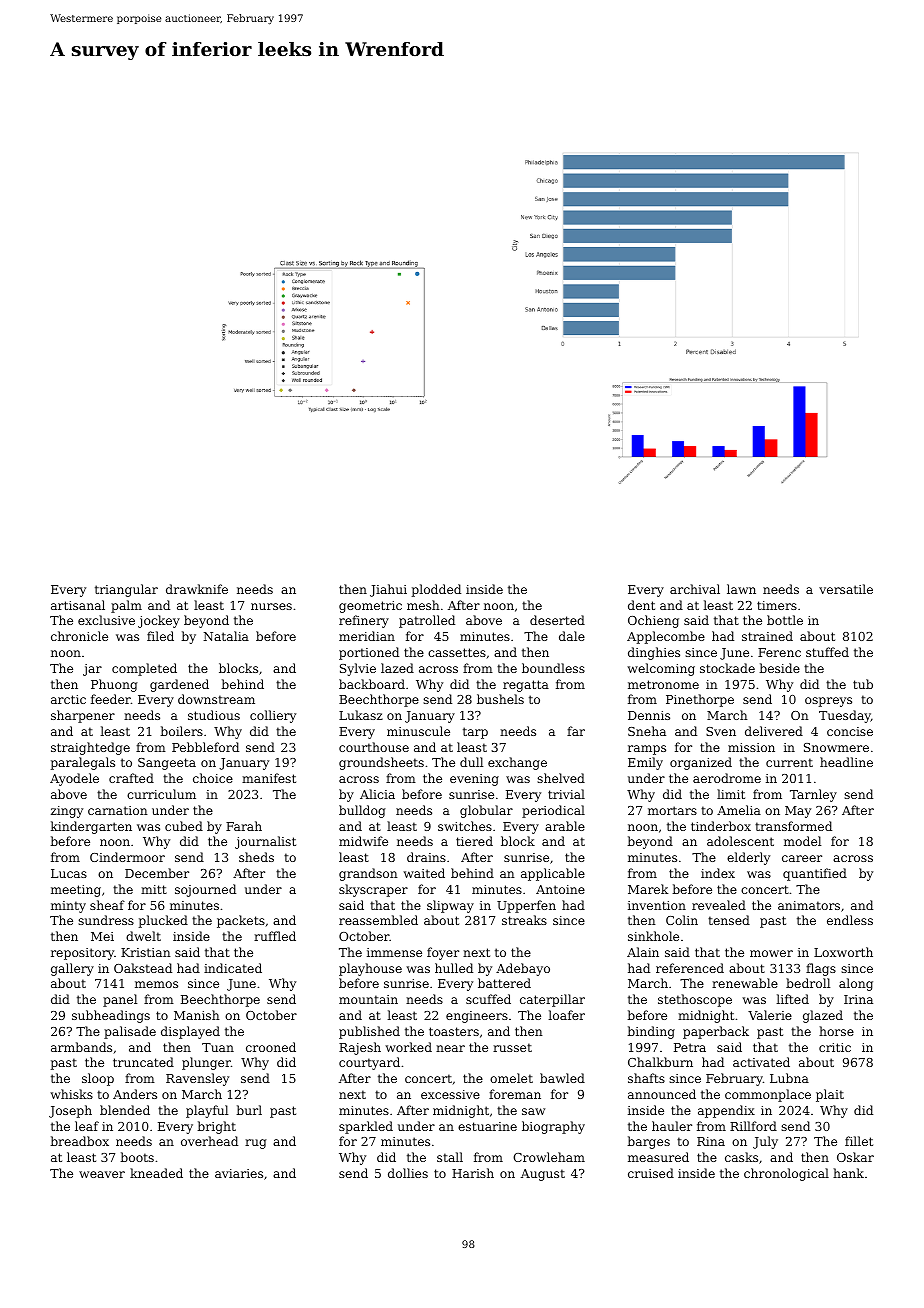 Image resolution: width=924 pixels, height=1308 pixels. I want to click on ospreys, so click(828, 702).
